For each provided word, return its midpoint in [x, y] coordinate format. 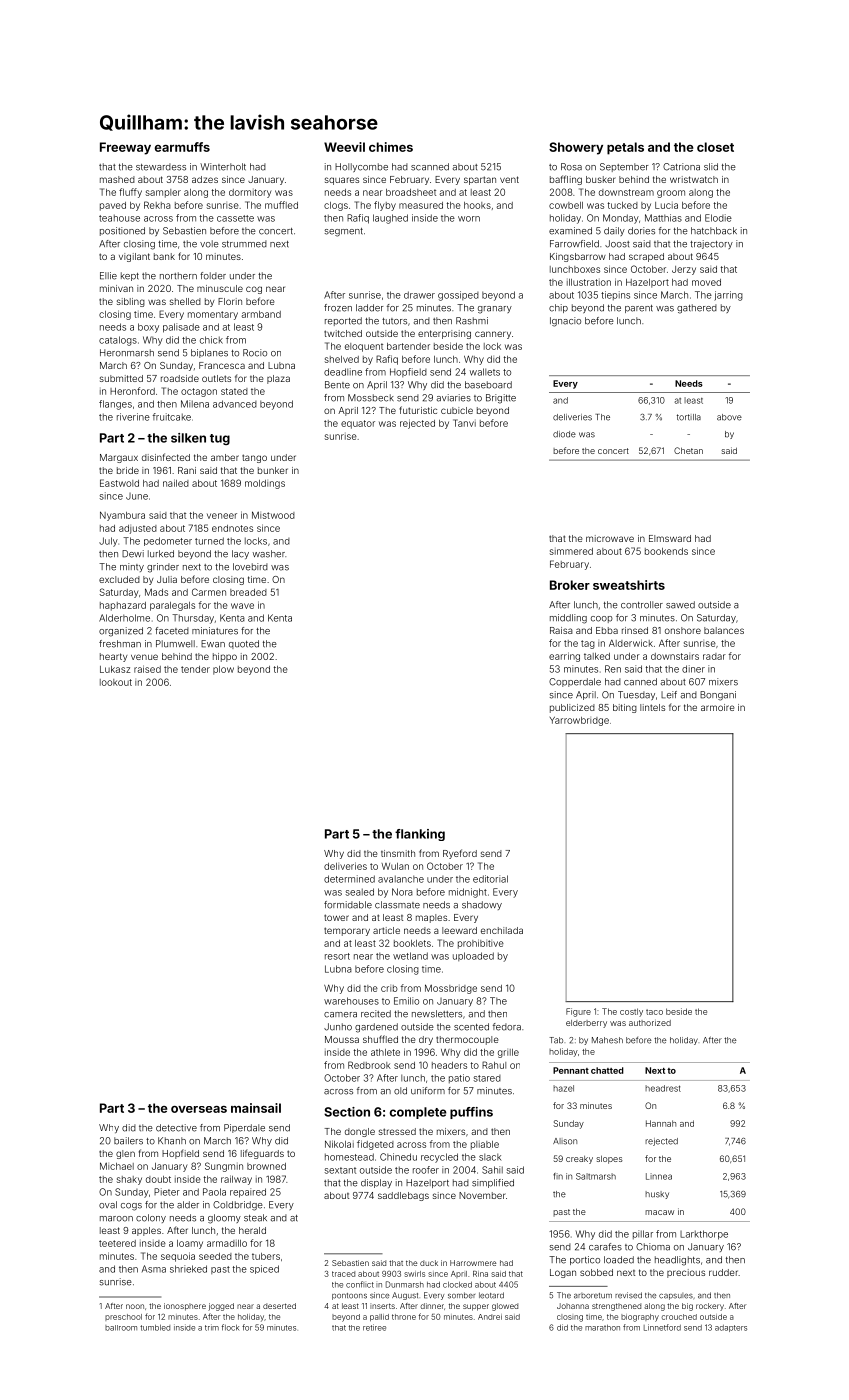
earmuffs [182, 147]
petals [625, 148]
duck [429, 1263]
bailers [128, 1141]
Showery [576, 148]
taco [654, 1012]
